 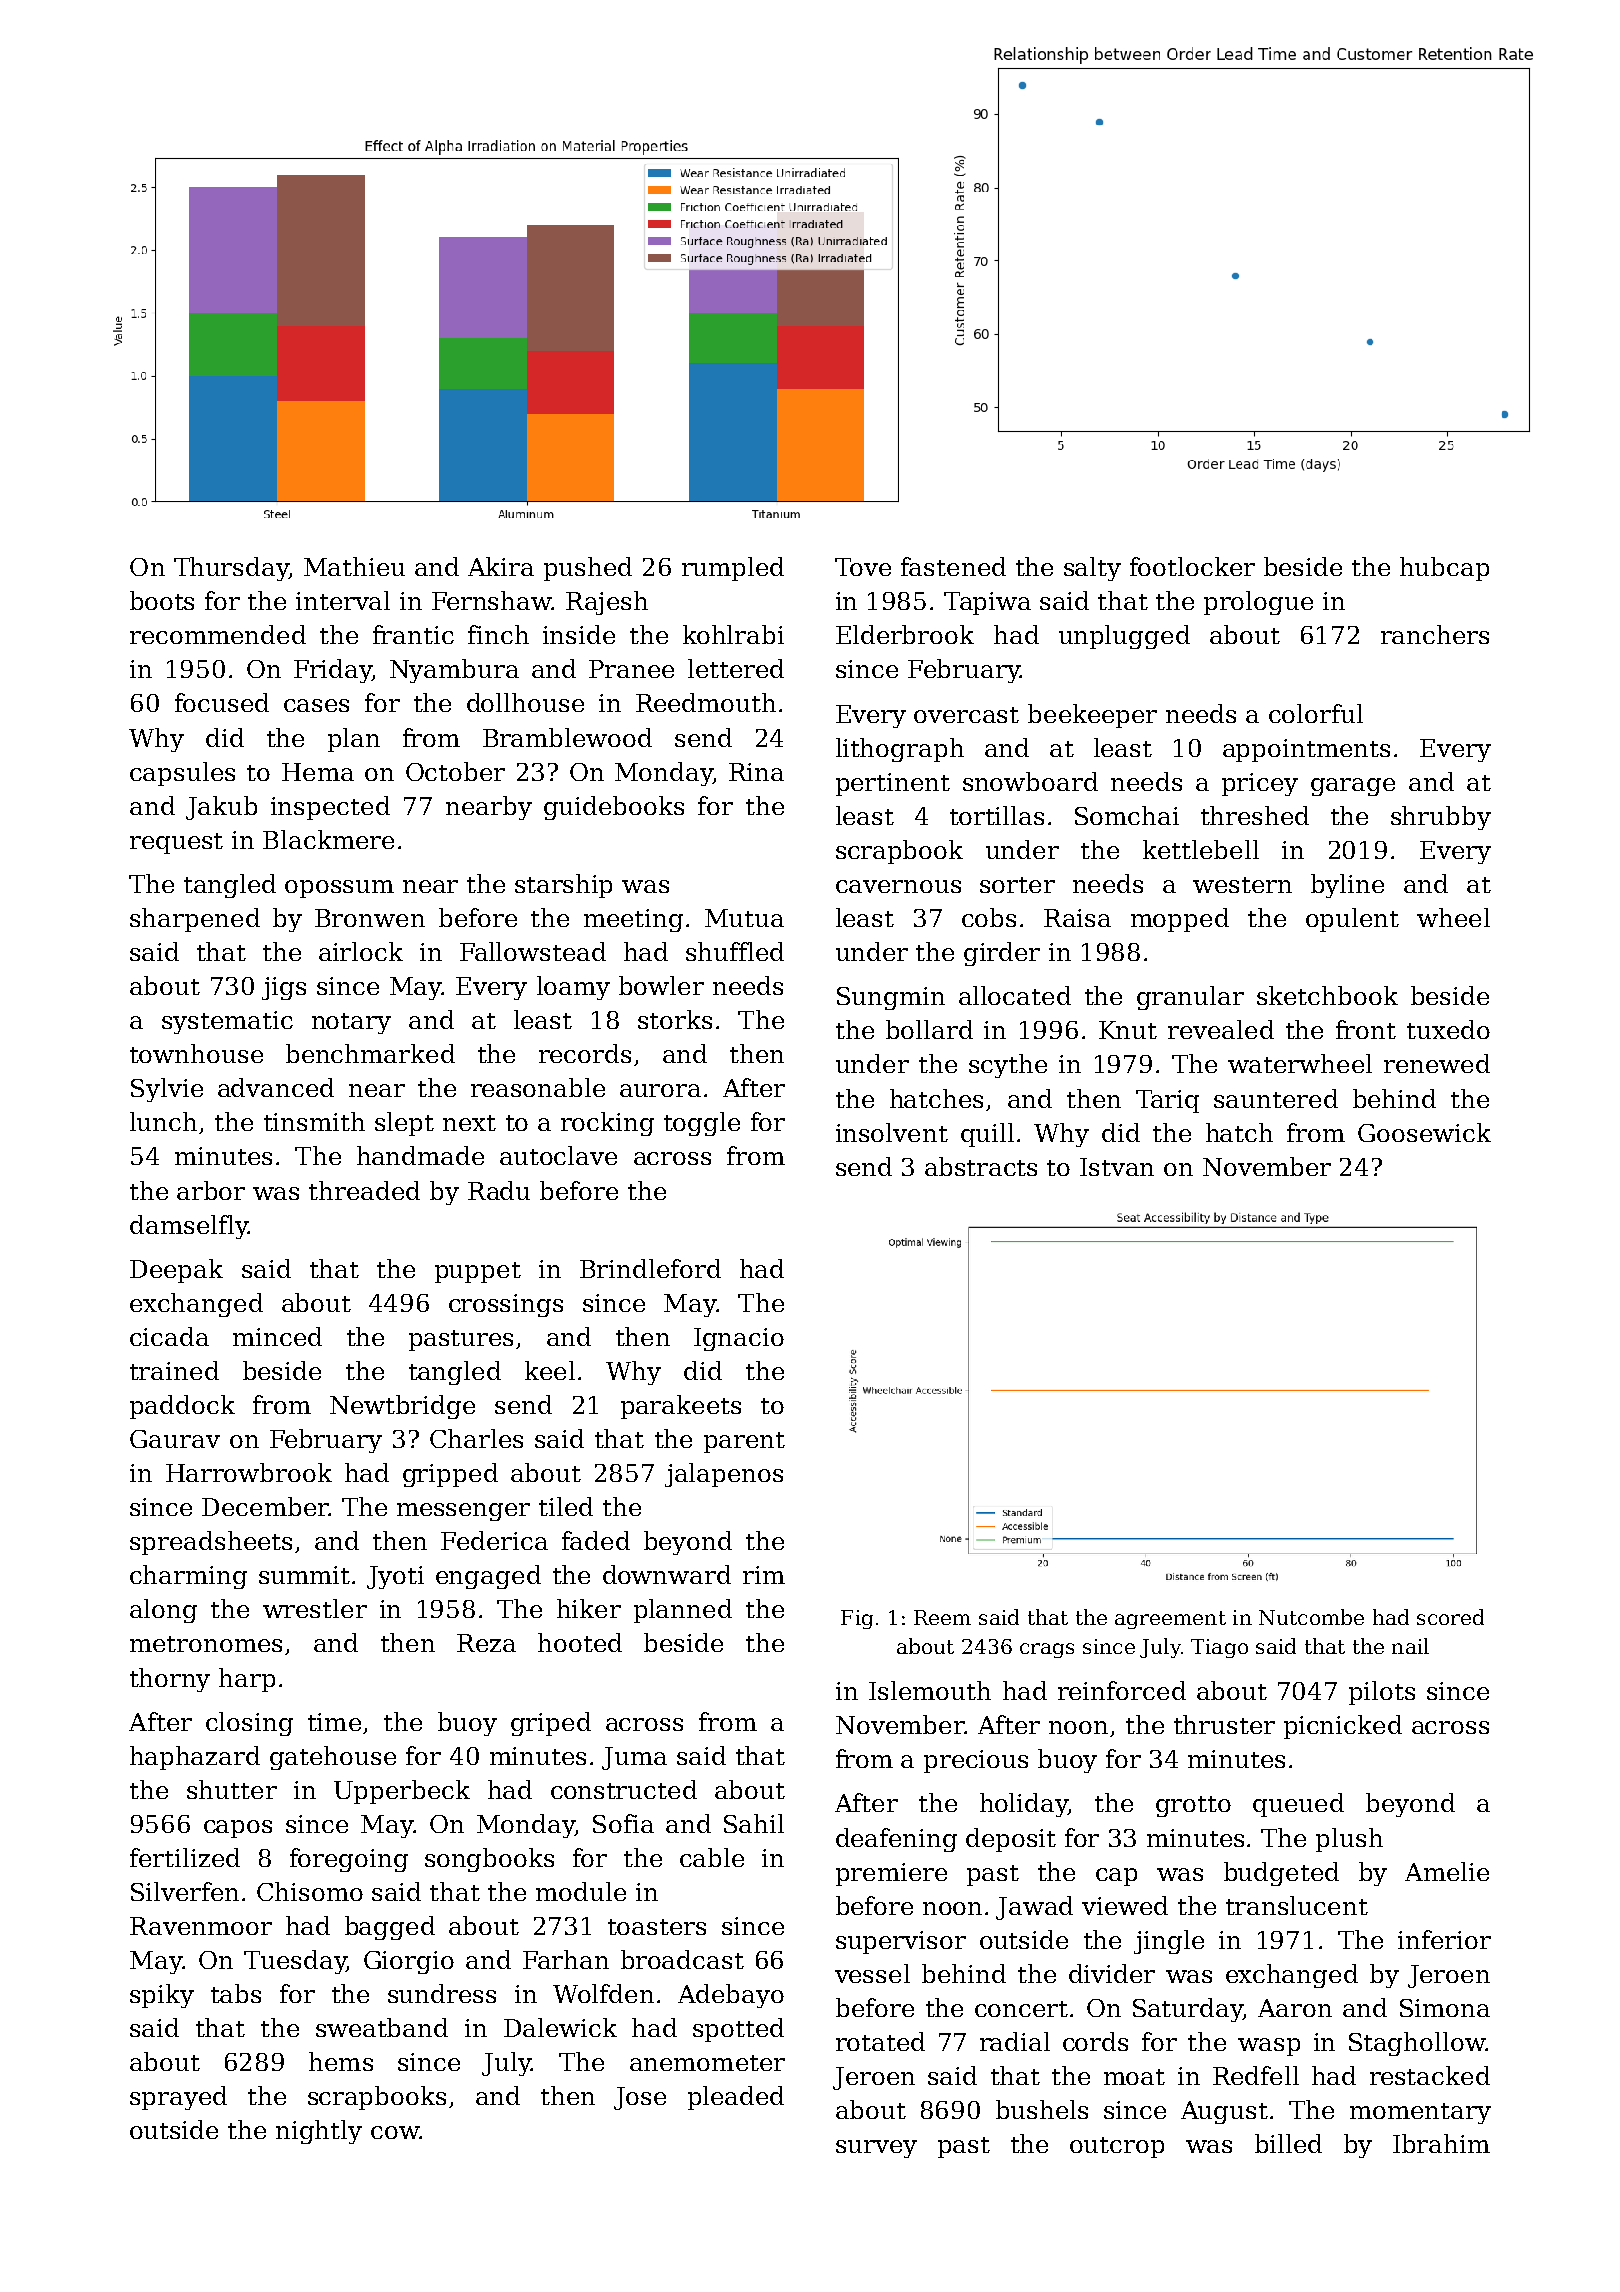 I want to click on capos, so click(x=238, y=1829).
